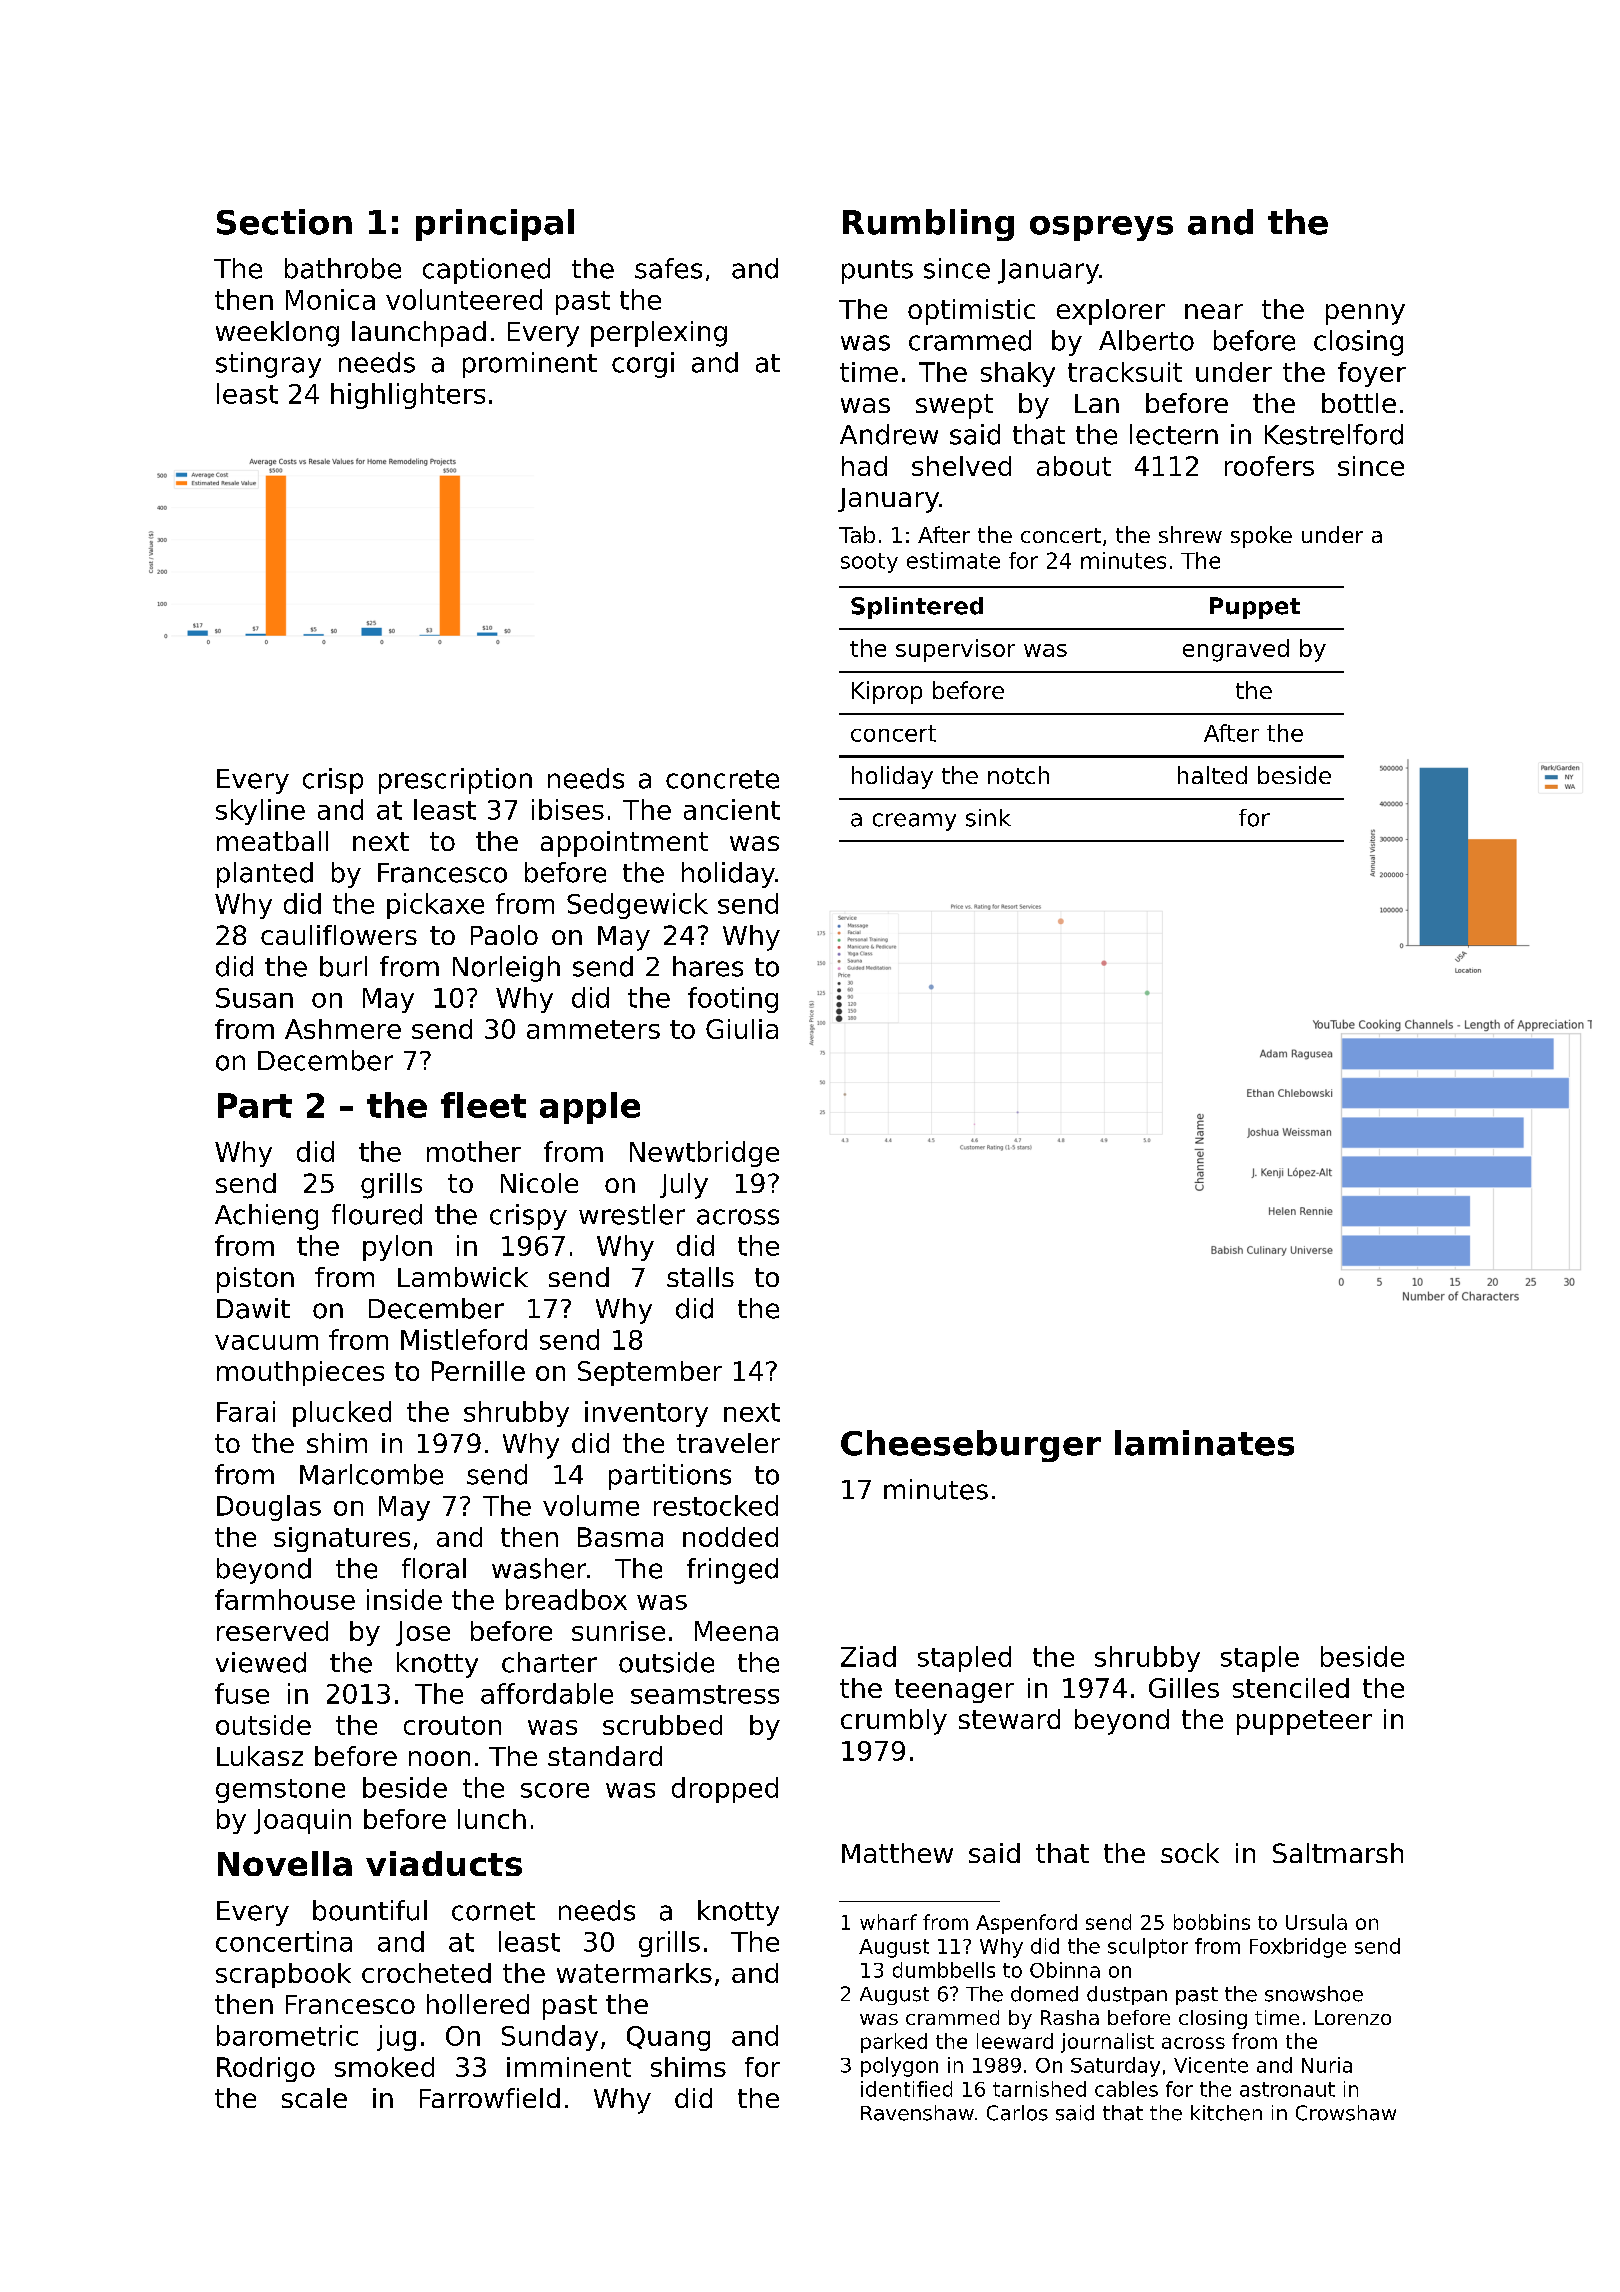  What do you see at coordinates (455, 781) in the screenshot?
I see `prescription` at bounding box center [455, 781].
